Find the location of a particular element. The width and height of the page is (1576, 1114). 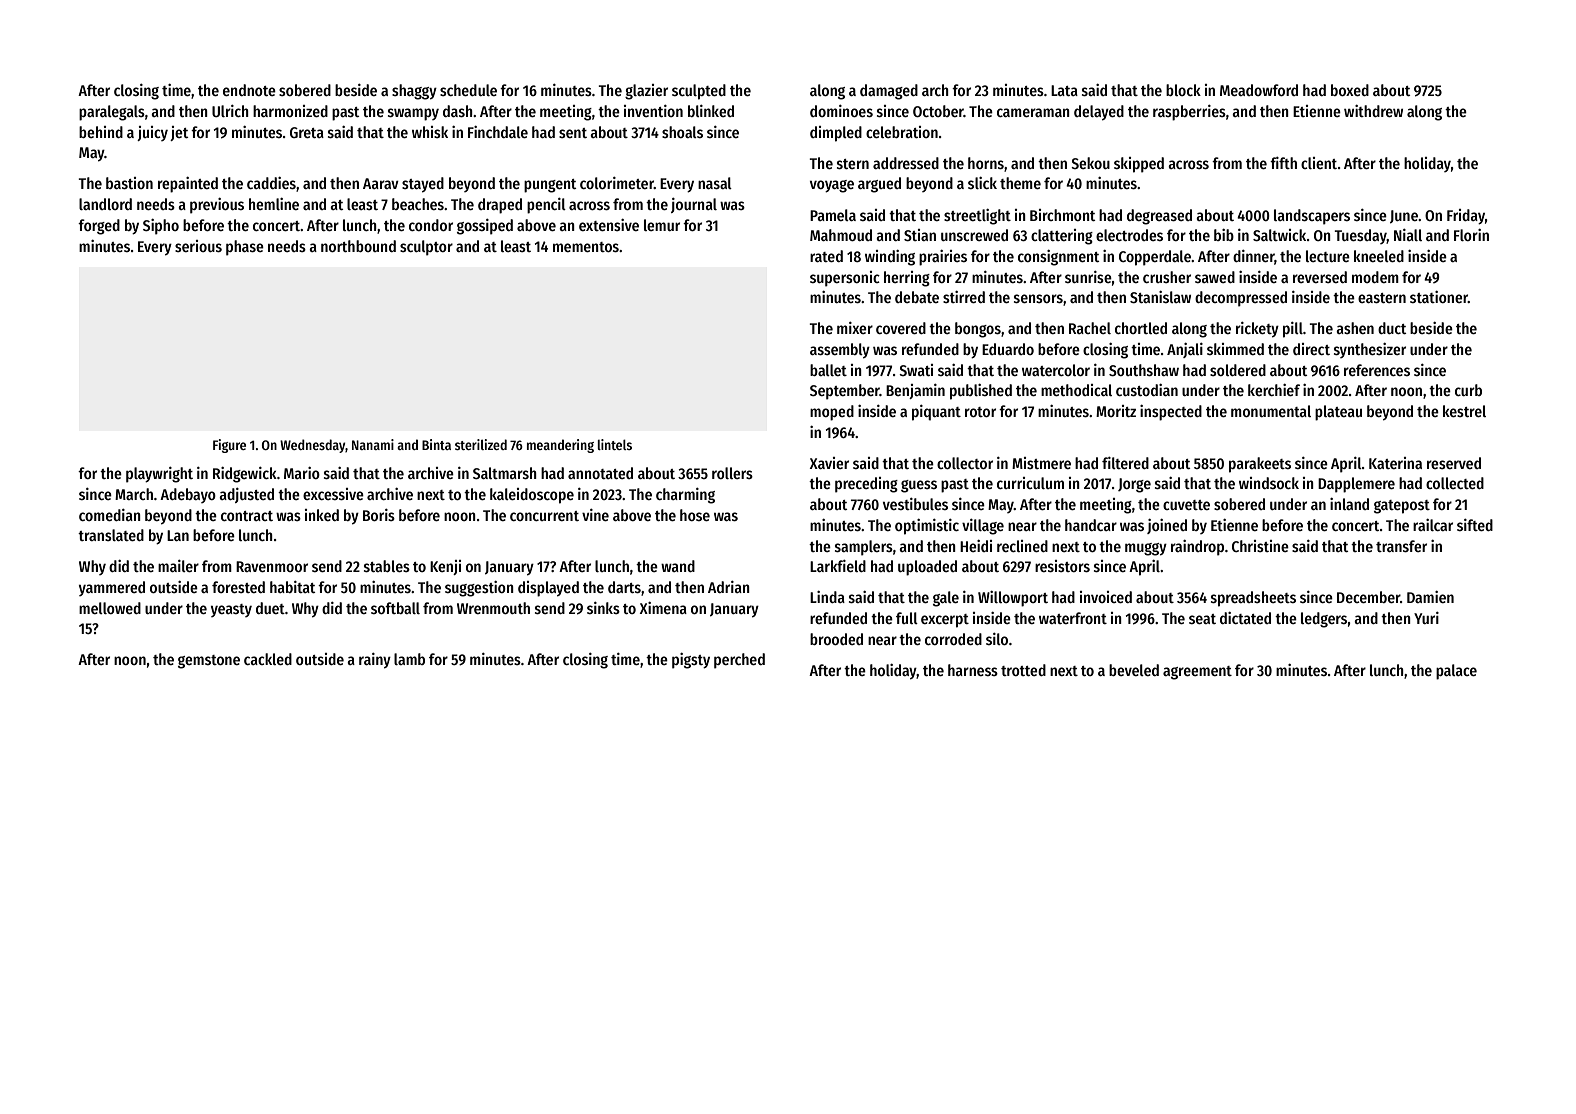

gemstone is located at coordinates (209, 662).
